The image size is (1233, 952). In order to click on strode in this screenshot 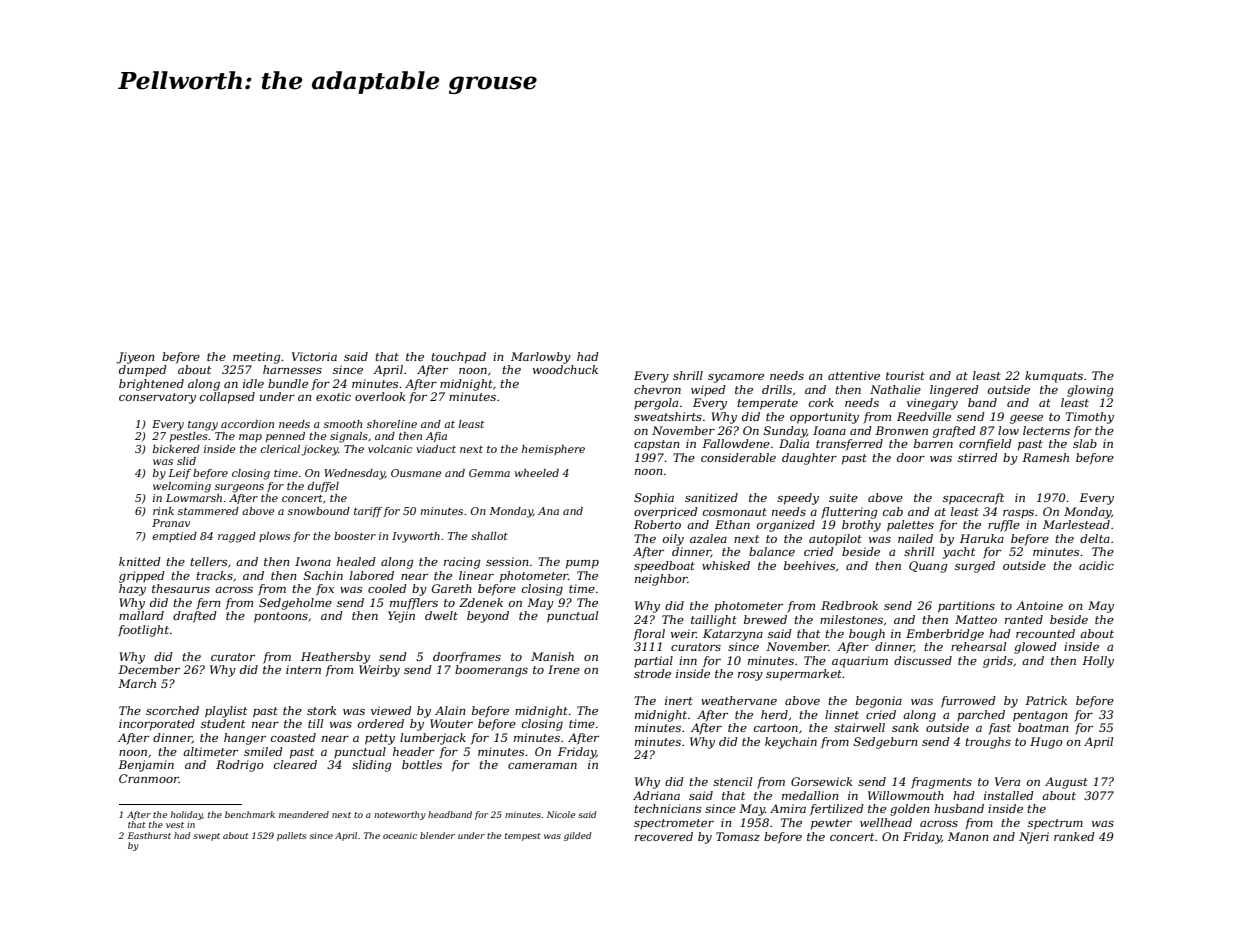, I will do `click(652, 673)`.
